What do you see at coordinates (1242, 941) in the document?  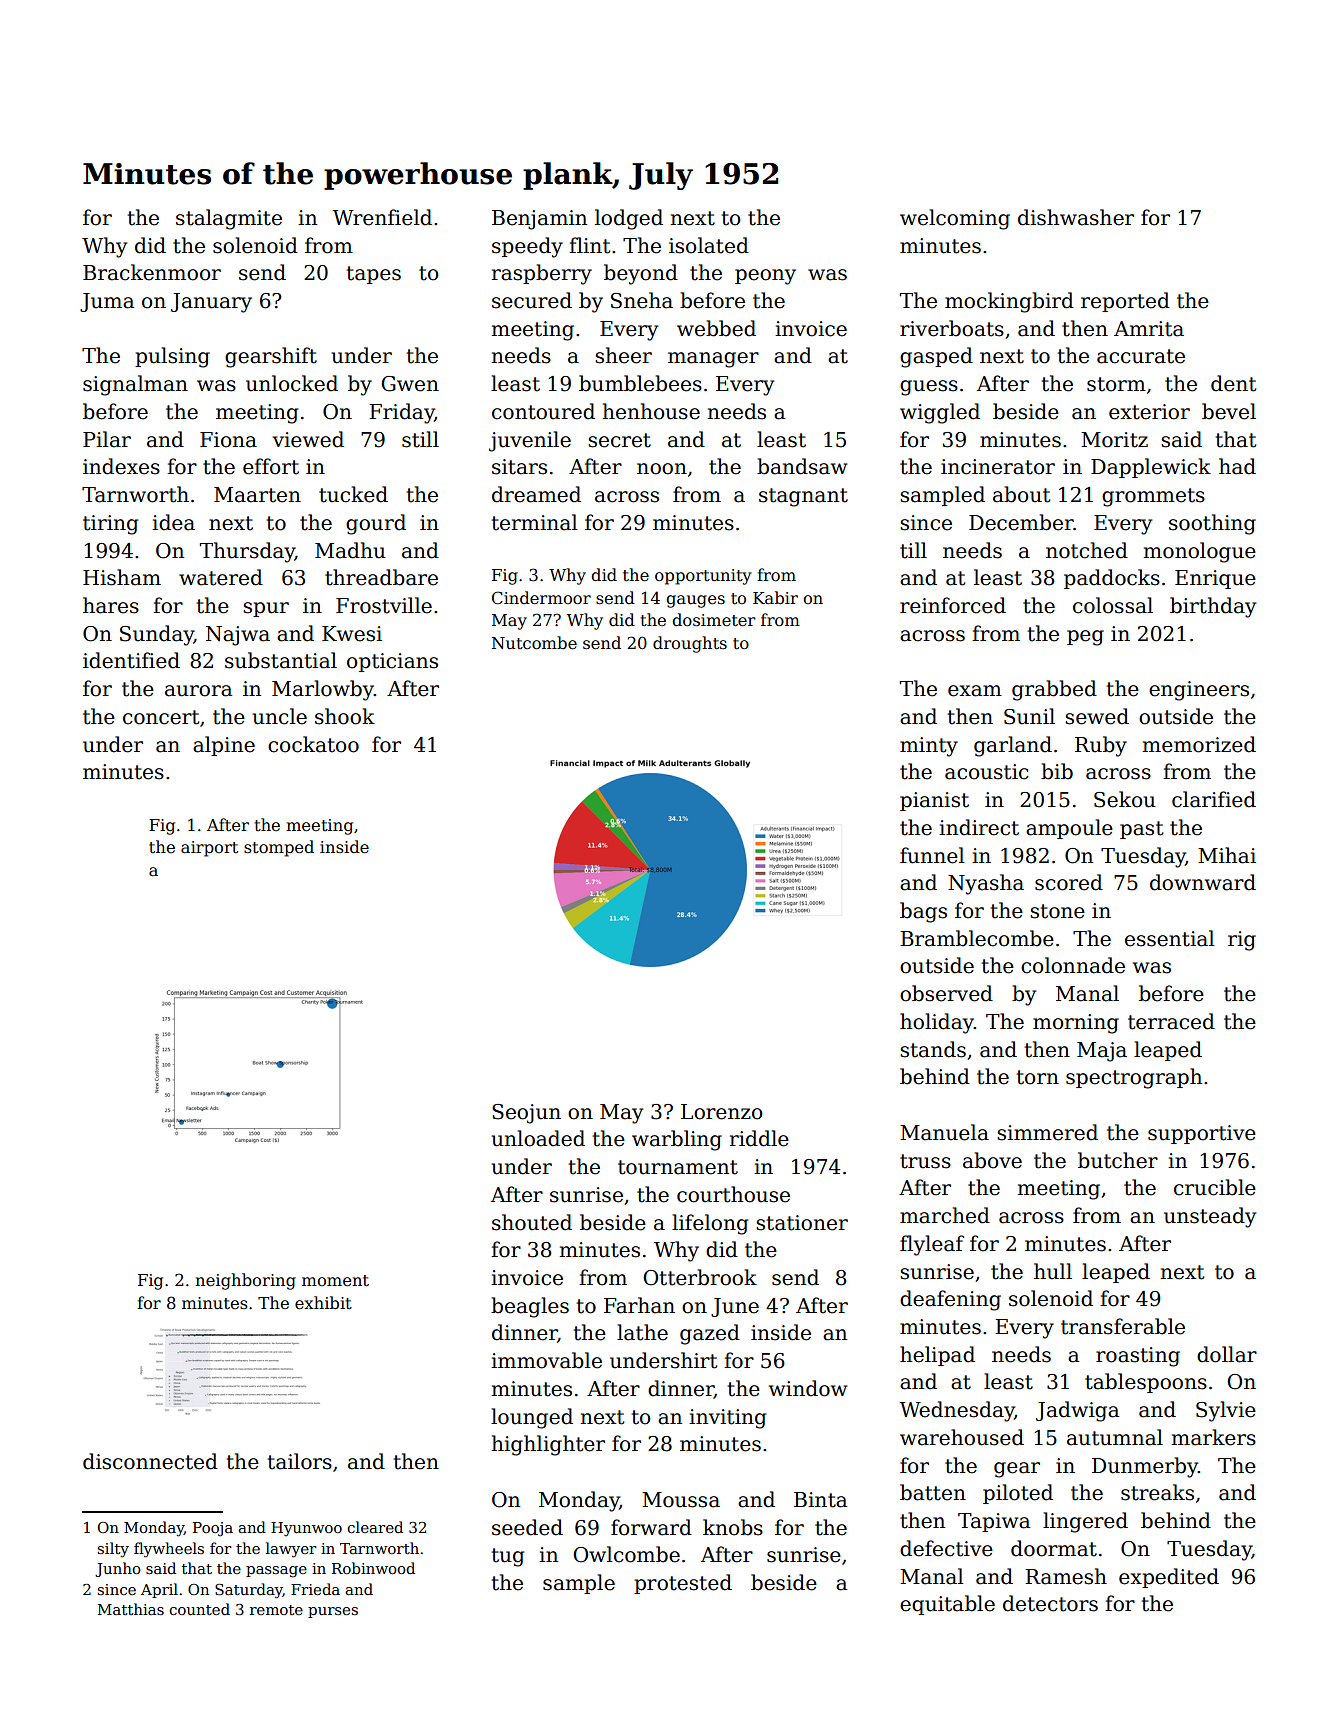 I see `rig` at bounding box center [1242, 941].
